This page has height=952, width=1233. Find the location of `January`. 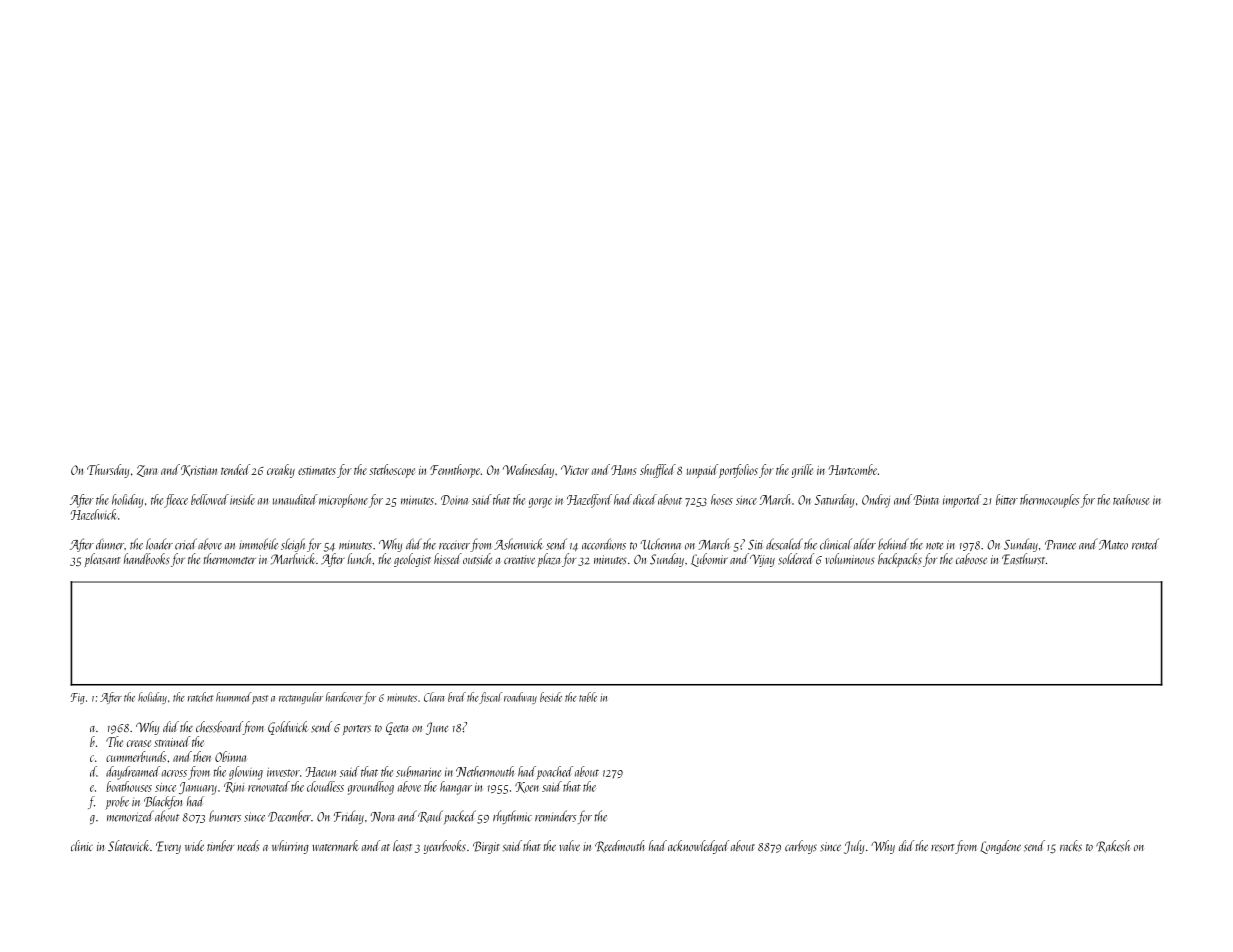

January is located at coordinates (198, 788).
